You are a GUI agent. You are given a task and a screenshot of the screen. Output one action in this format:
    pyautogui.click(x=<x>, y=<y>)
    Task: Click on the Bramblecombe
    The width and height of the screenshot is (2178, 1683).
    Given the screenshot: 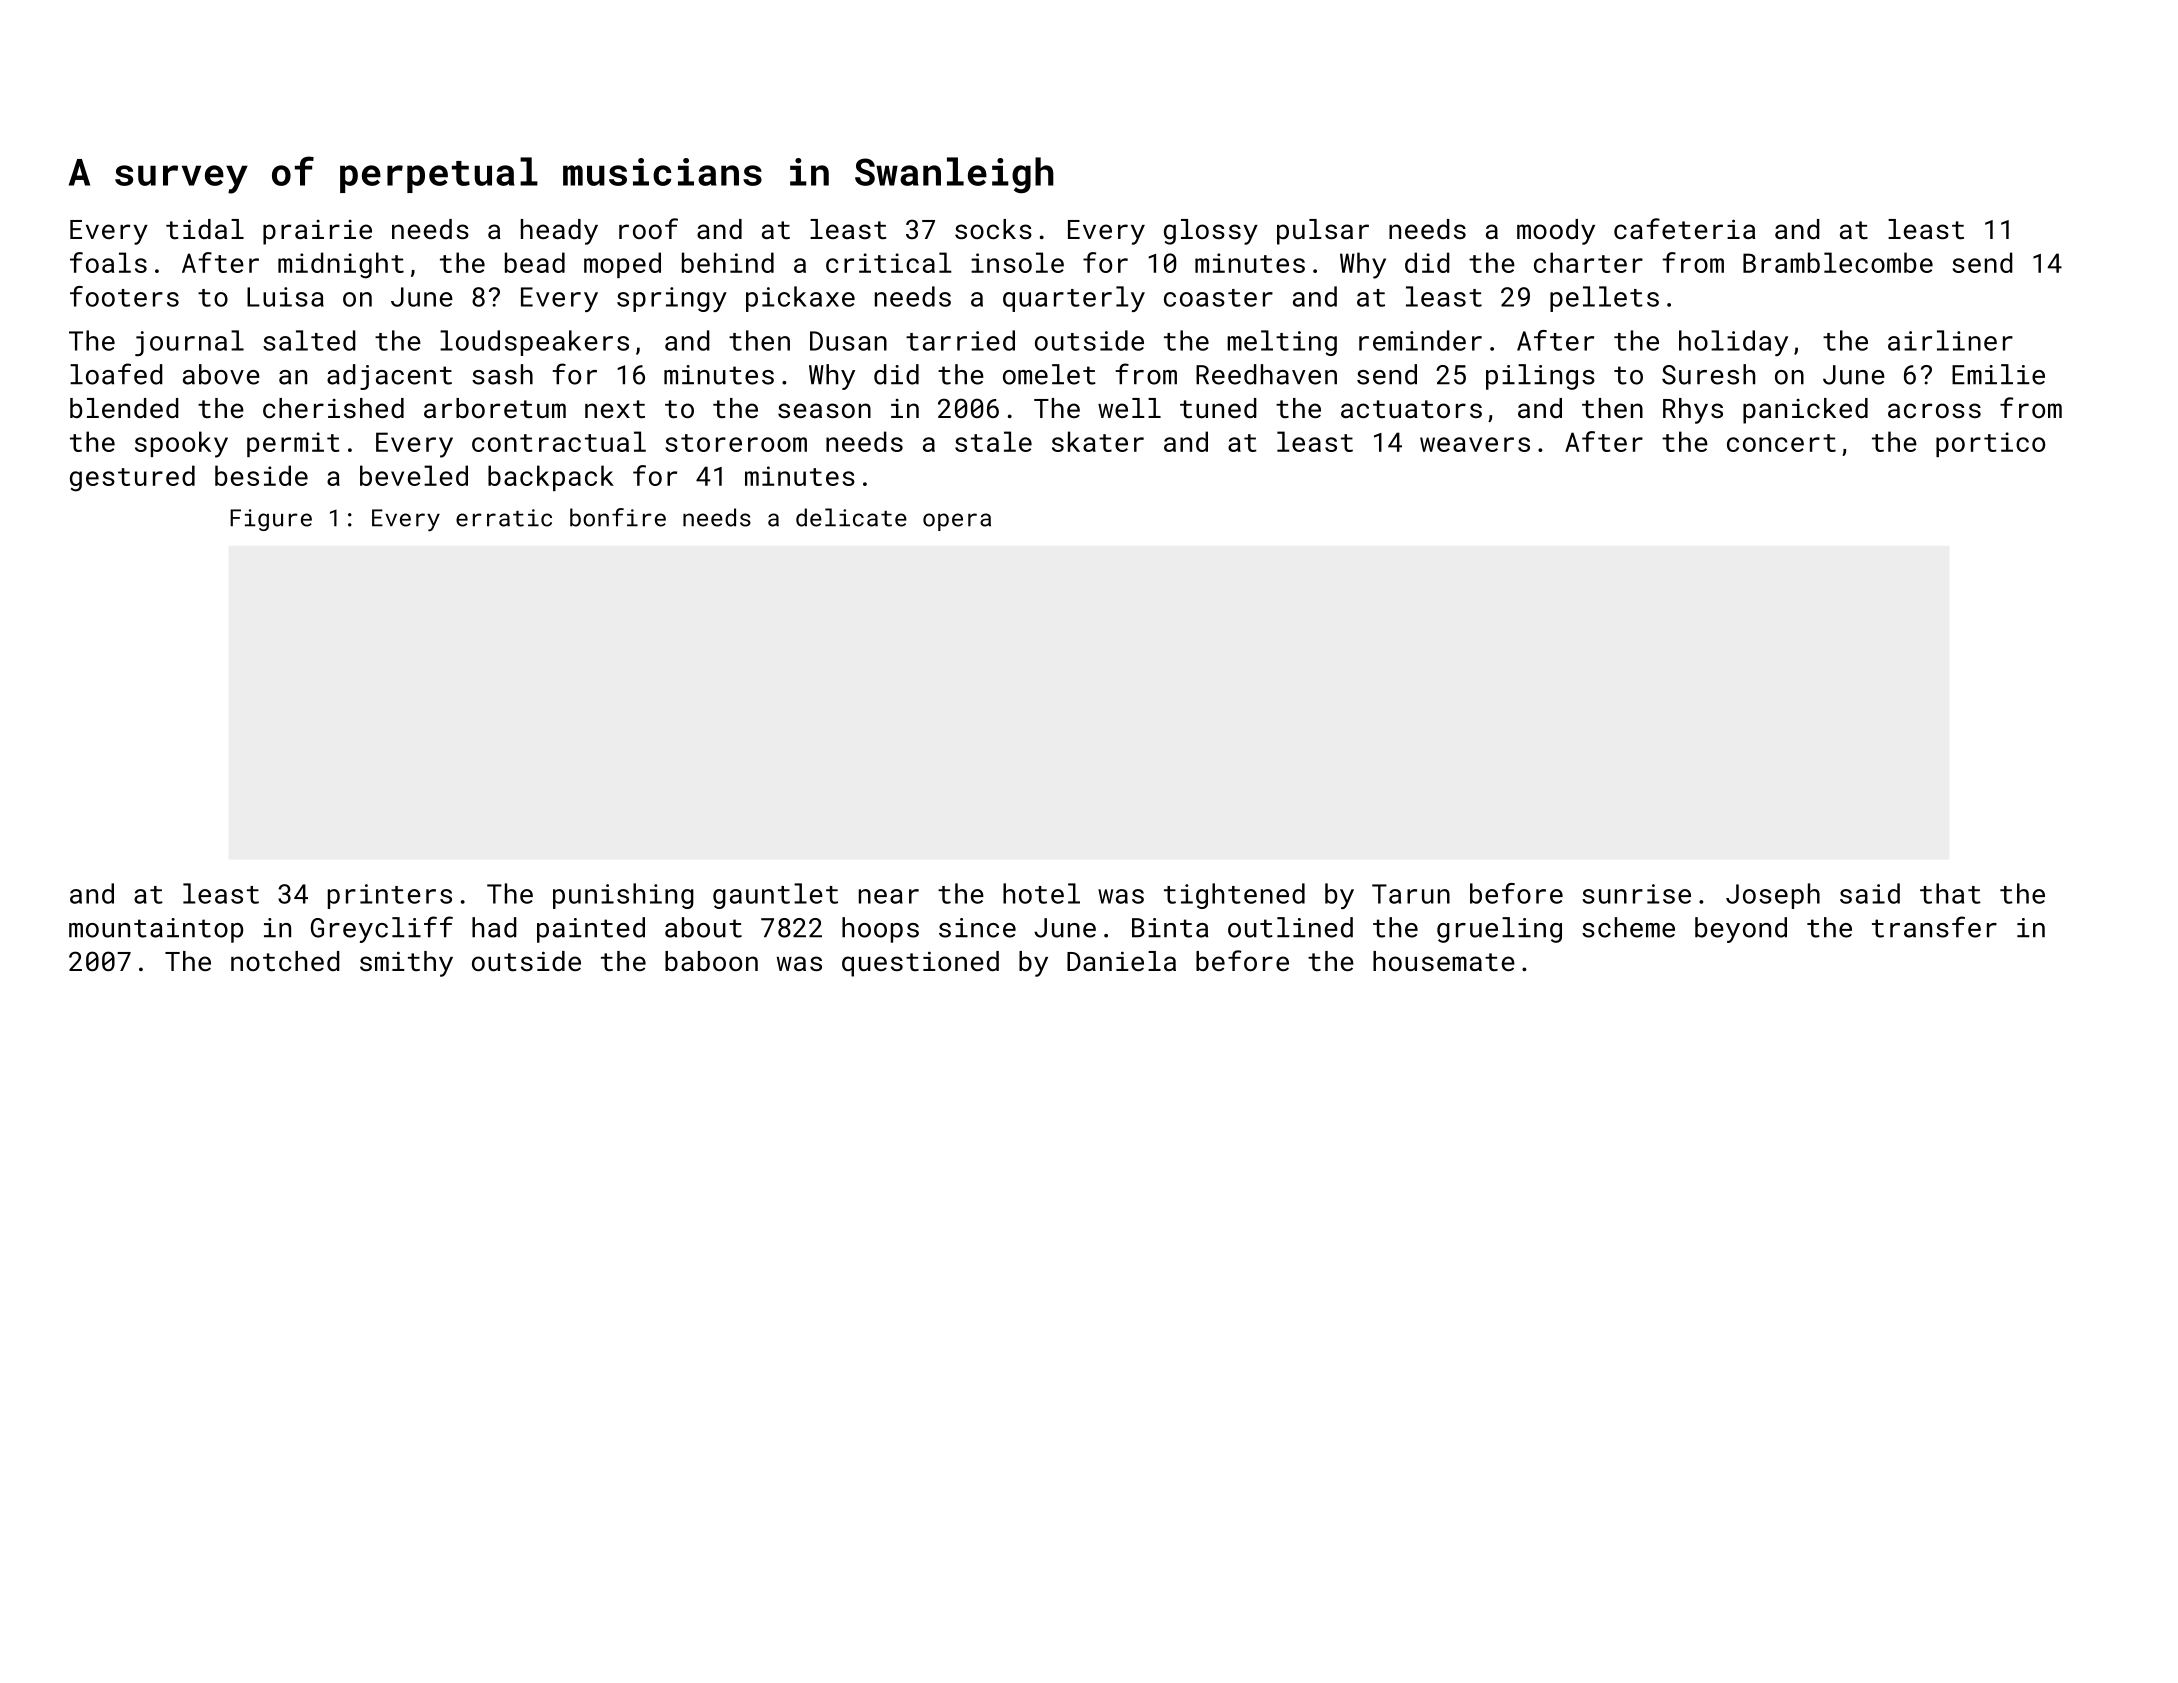 What is the action you would take?
    pyautogui.click(x=1838, y=262)
